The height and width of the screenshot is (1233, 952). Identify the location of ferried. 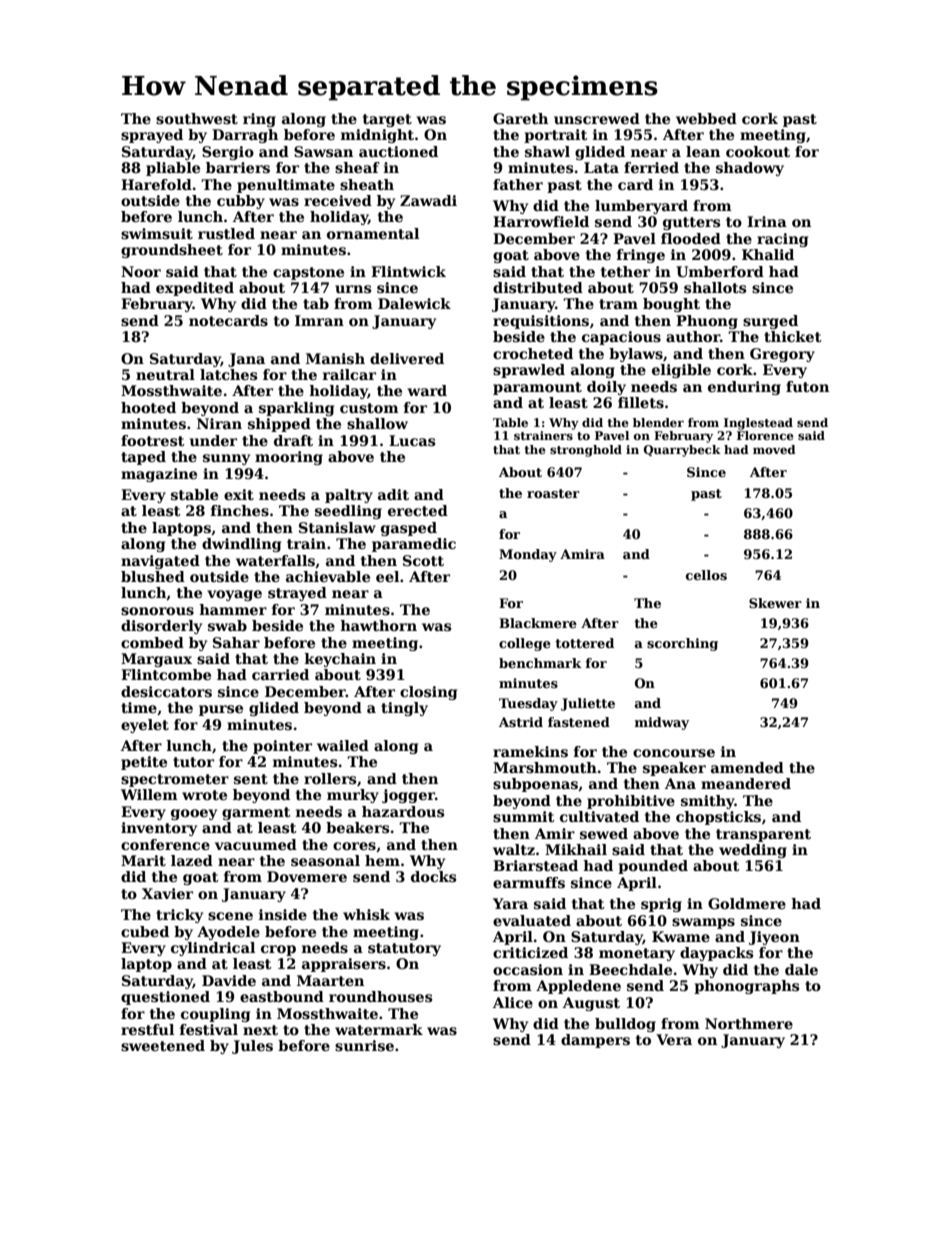
(651, 167).
